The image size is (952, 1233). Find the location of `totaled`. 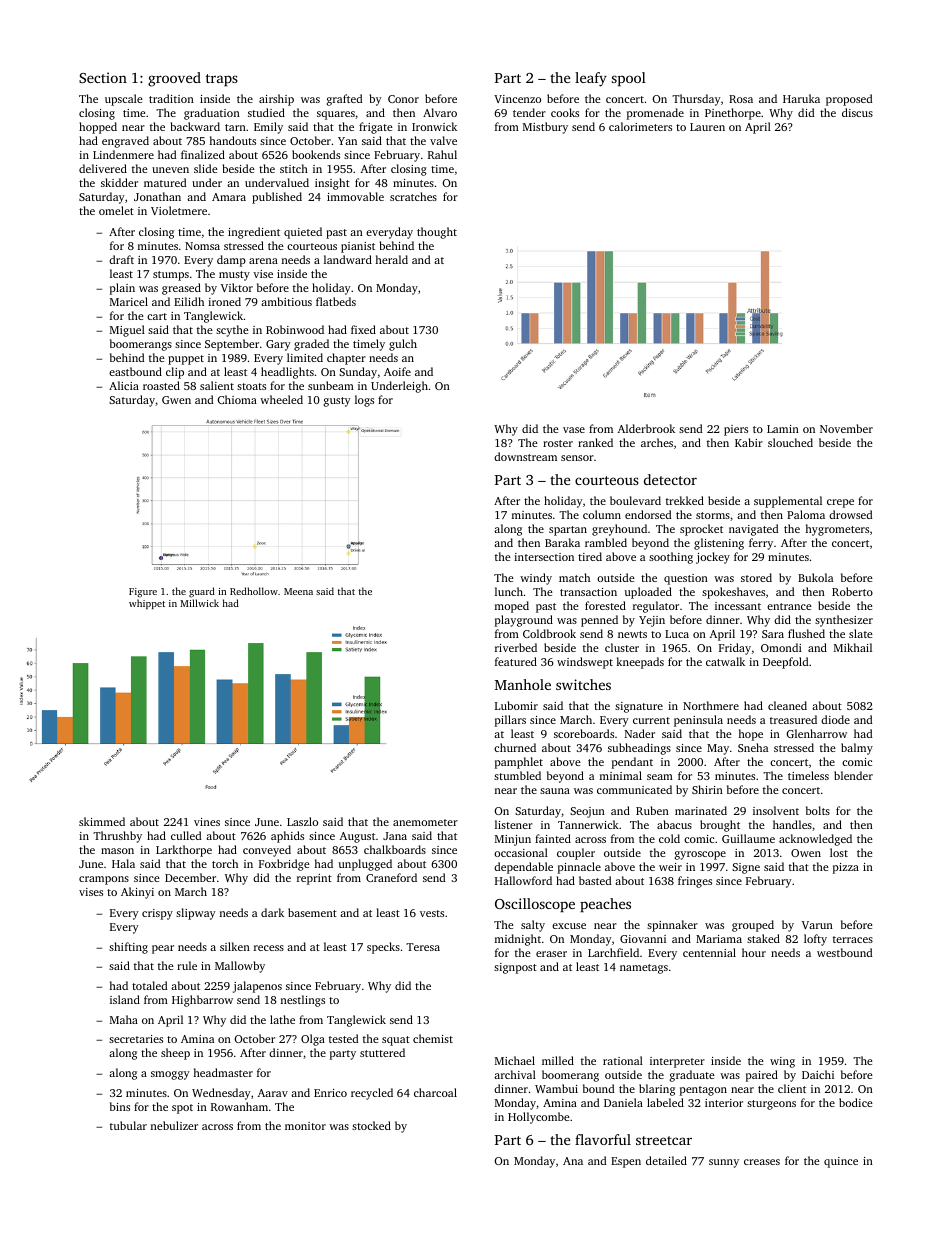

totaled is located at coordinates (149, 985).
